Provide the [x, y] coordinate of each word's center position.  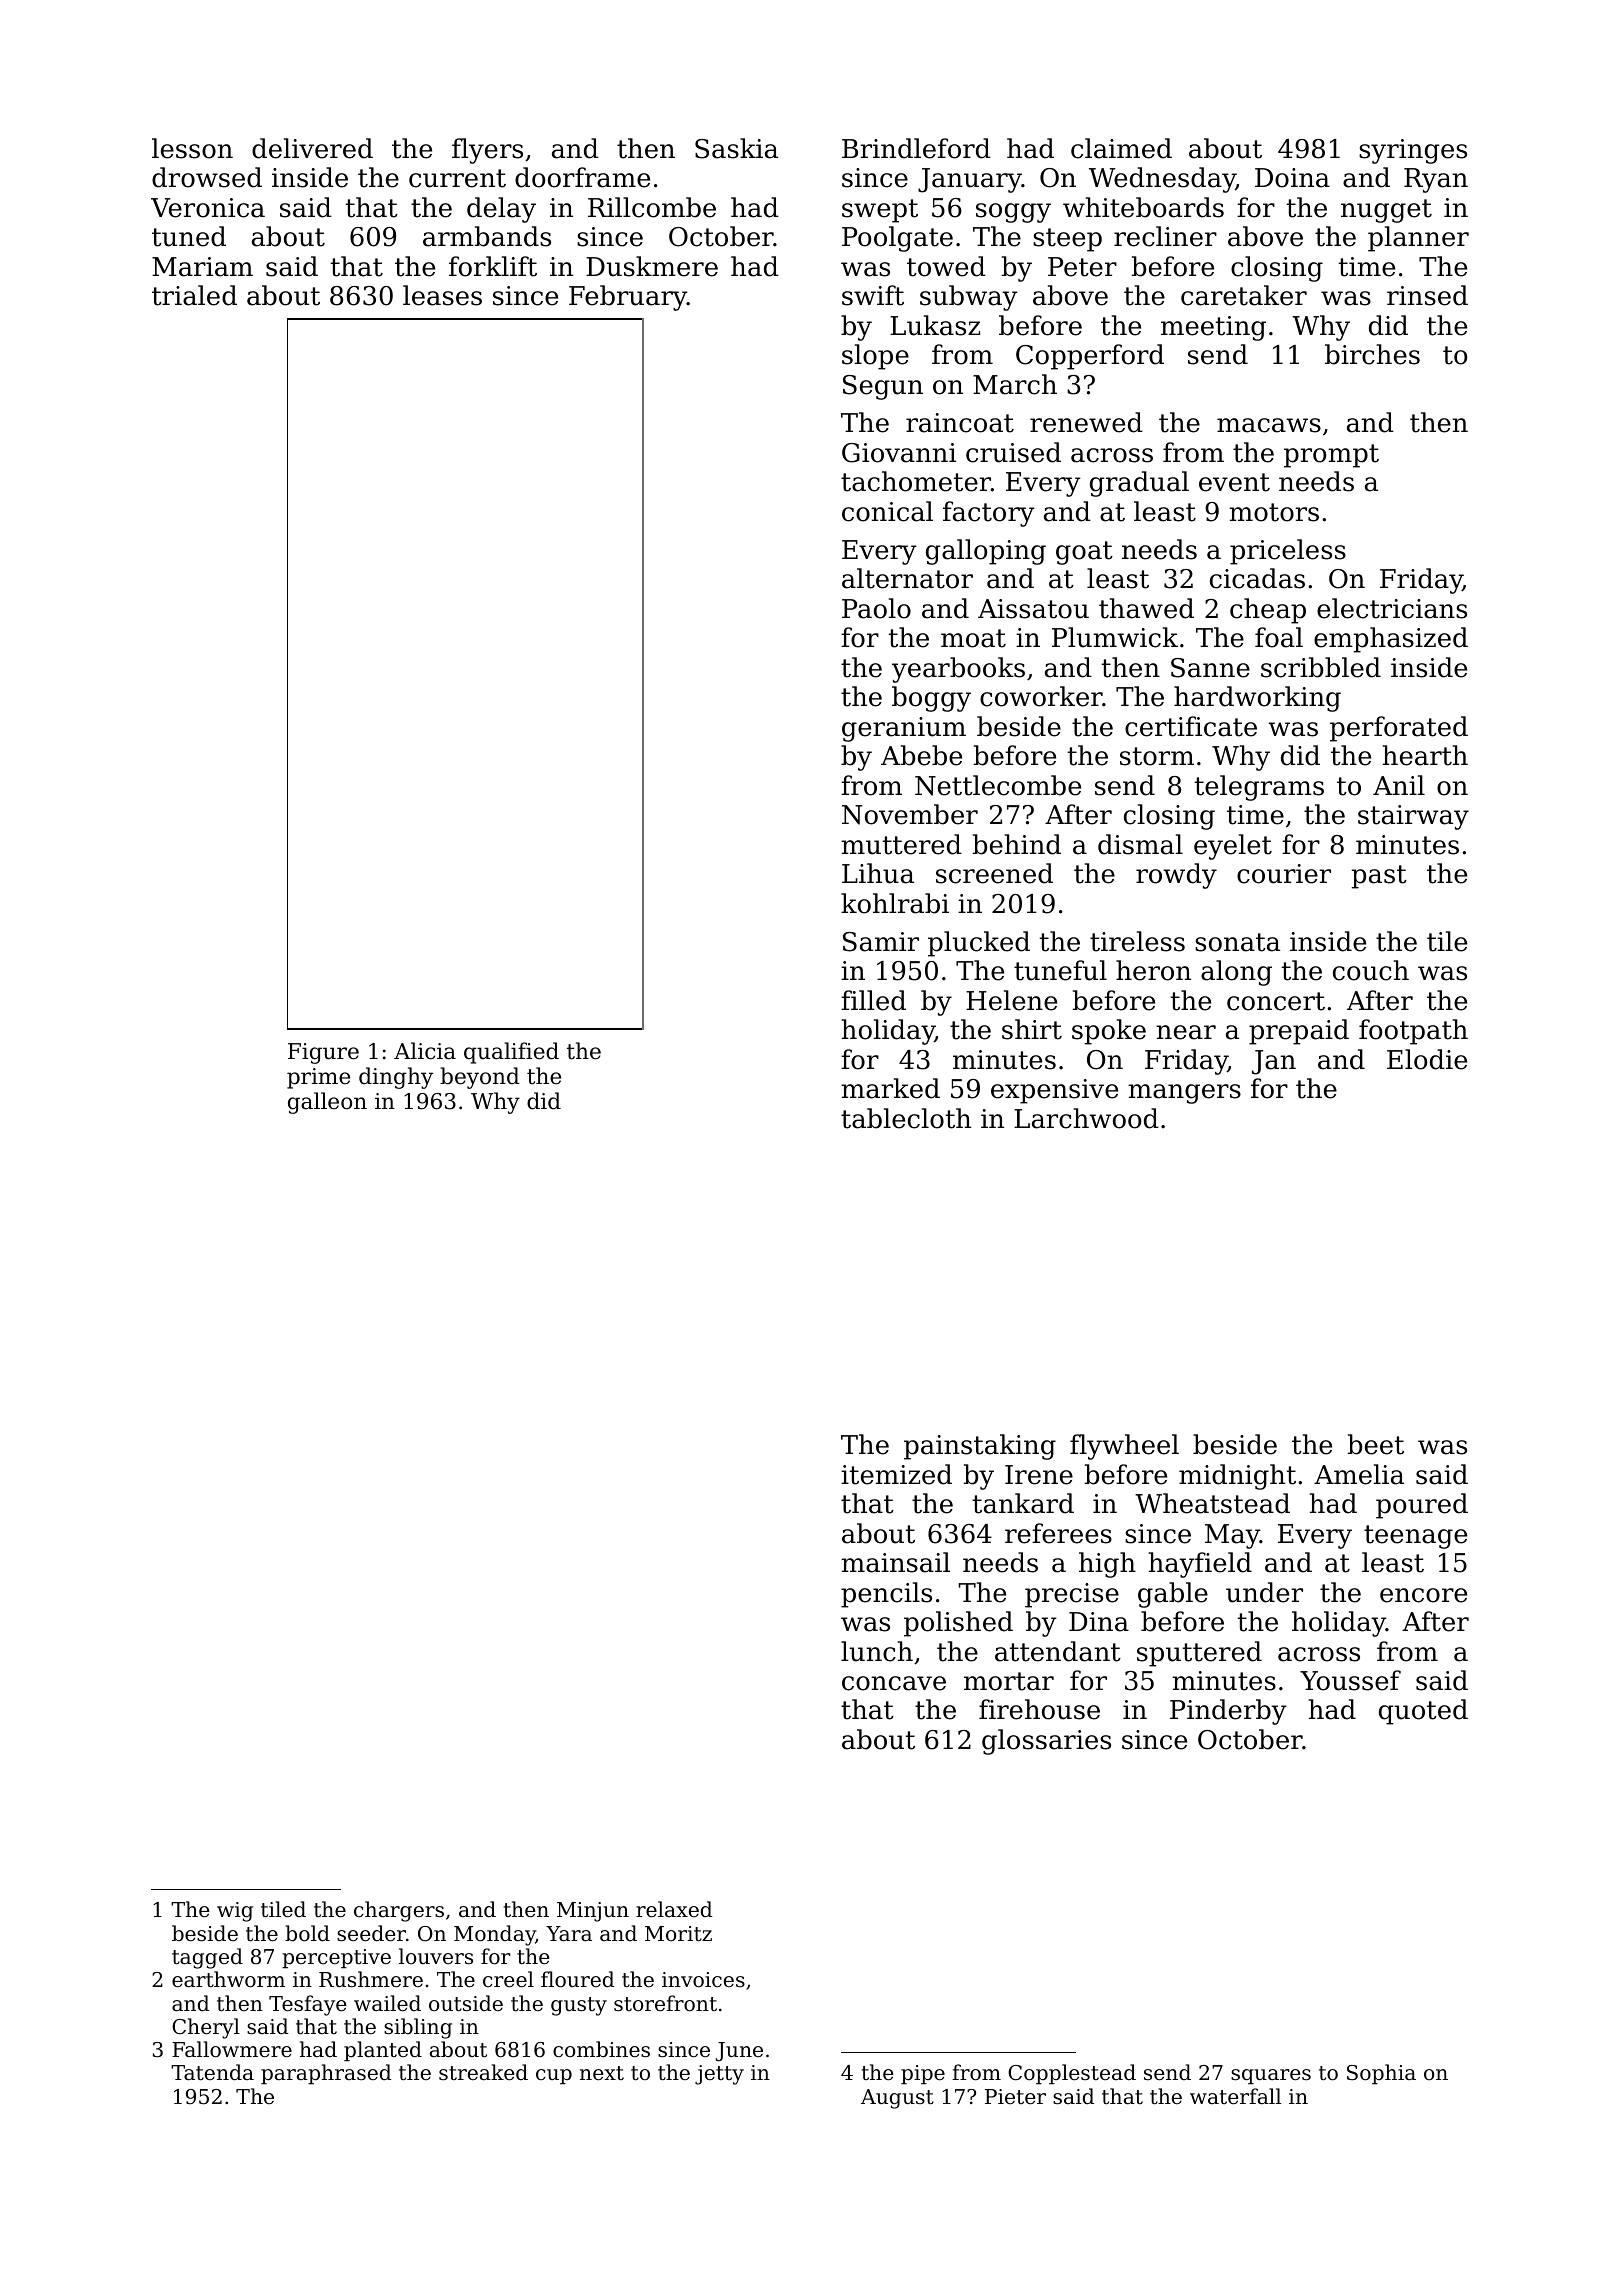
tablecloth [906, 1118]
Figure [323, 1053]
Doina [1292, 178]
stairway [1413, 817]
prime [318, 1078]
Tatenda [212, 2072]
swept [880, 211]
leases [442, 295]
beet [1375, 1444]
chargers [399, 1911]
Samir [881, 942]
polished [958, 1624]
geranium [904, 729]
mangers [1184, 1094]
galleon [327, 1103]
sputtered [1199, 1654]
